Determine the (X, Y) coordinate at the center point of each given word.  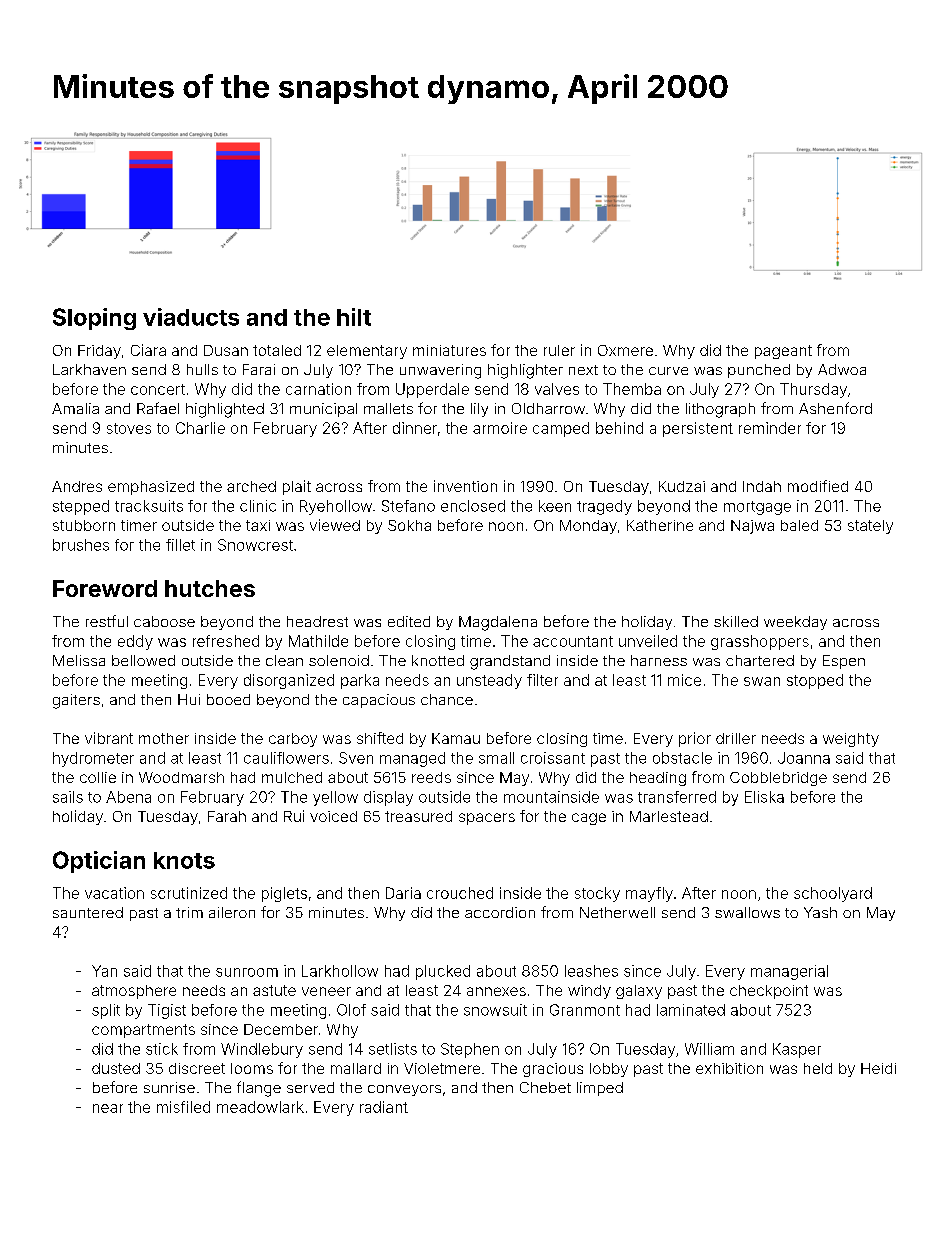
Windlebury (262, 1050)
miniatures (449, 350)
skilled (736, 621)
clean (284, 660)
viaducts (191, 317)
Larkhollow (340, 971)
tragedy (604, 507)
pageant (783, 352)
